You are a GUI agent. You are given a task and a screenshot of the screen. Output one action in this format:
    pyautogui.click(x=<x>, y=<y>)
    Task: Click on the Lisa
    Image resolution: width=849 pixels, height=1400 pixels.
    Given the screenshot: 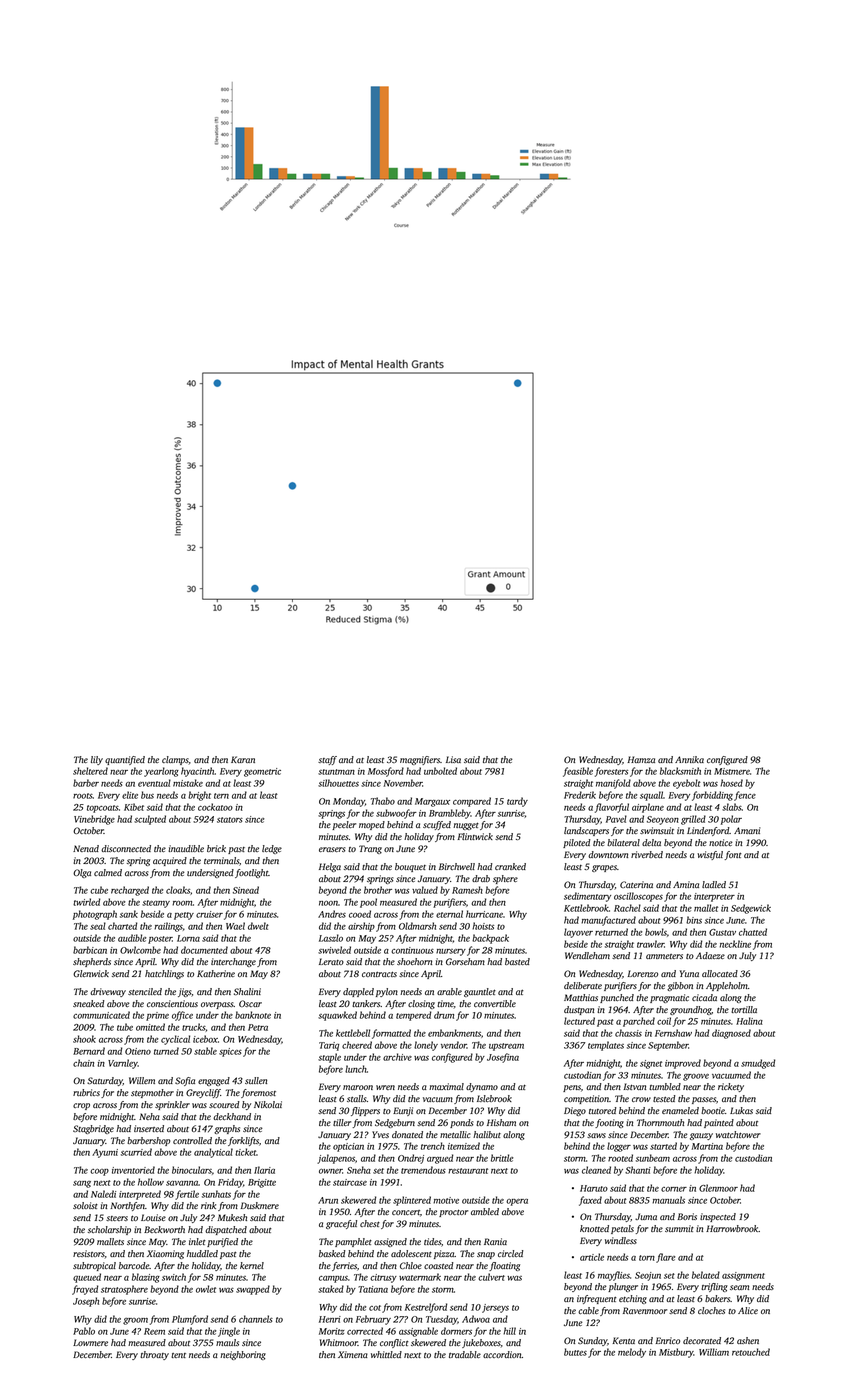 What is the action you would take?
    pyautogui.click(x=453, y=759)
